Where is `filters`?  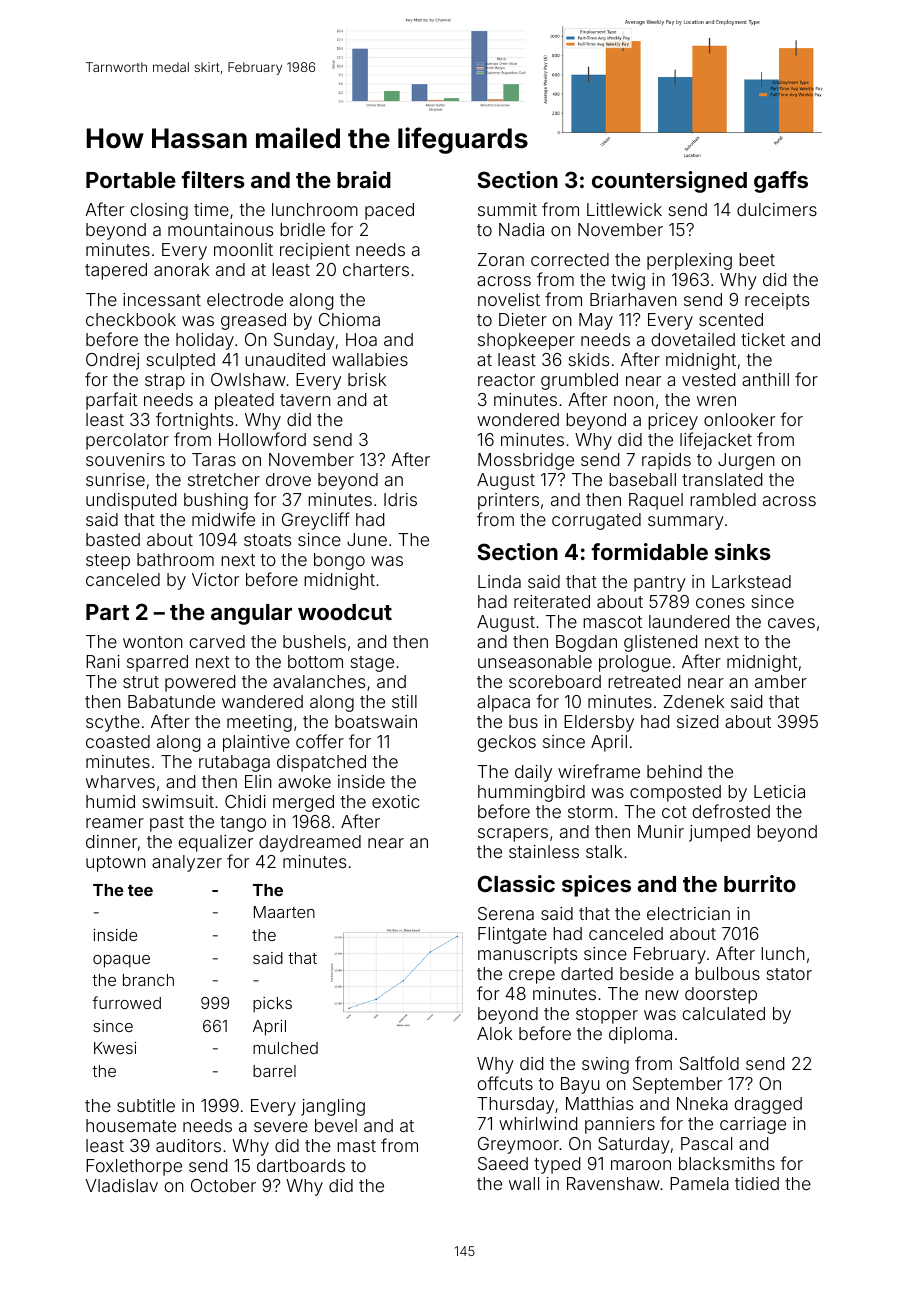 filters is located at coordinates (213, 179).
